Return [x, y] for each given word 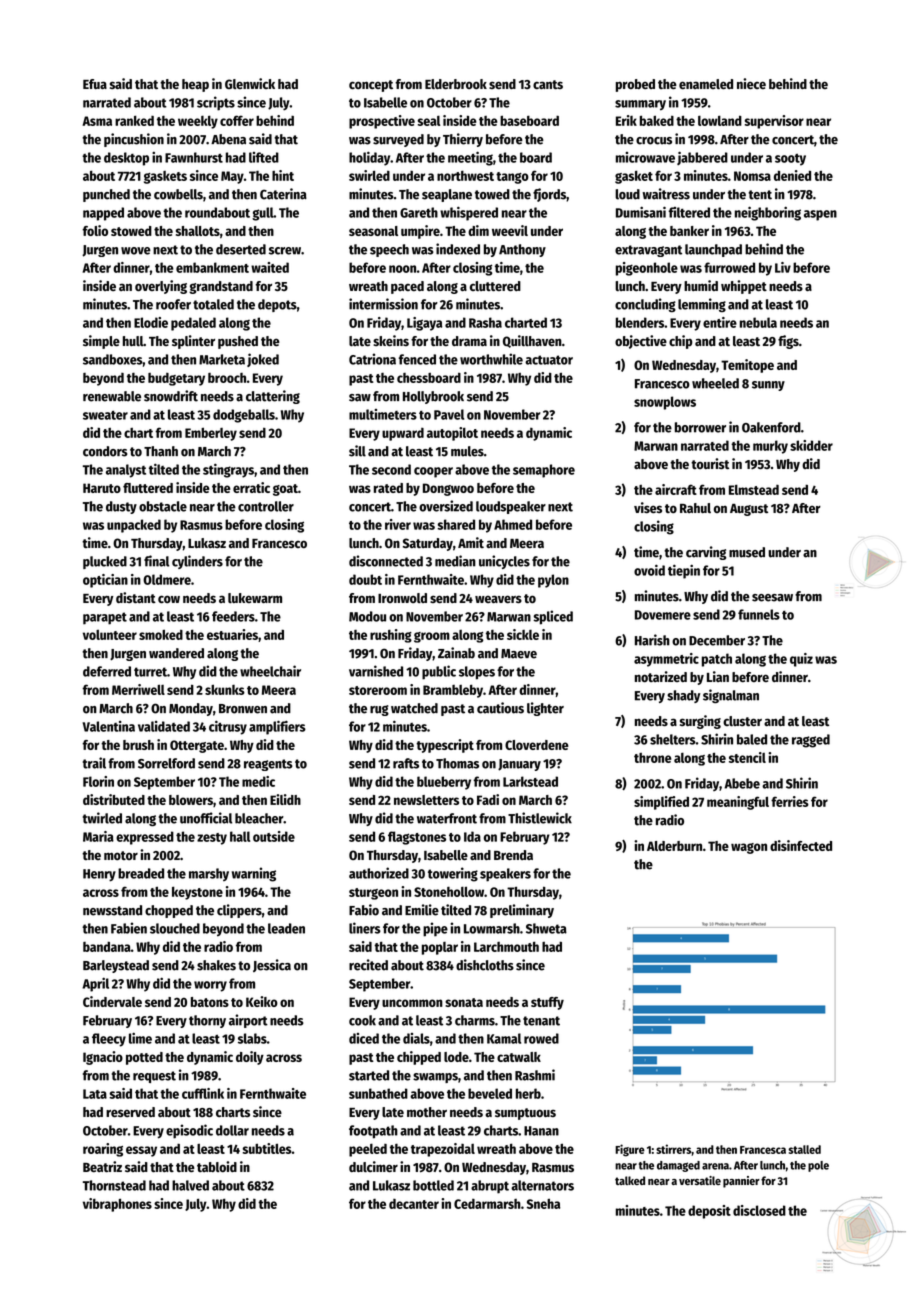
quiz [801, 660]
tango [512, 178]
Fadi [488, 799]
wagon [749, 848]
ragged [811, 741]
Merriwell [138, 689]
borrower [700, 427]
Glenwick [250, 83]
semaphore [544, 471]
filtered [689, 212]
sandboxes [112, 359]
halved [190, 1185]
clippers [239, 911]
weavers [498, 599]
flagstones [417, 838]
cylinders [197, 562]
